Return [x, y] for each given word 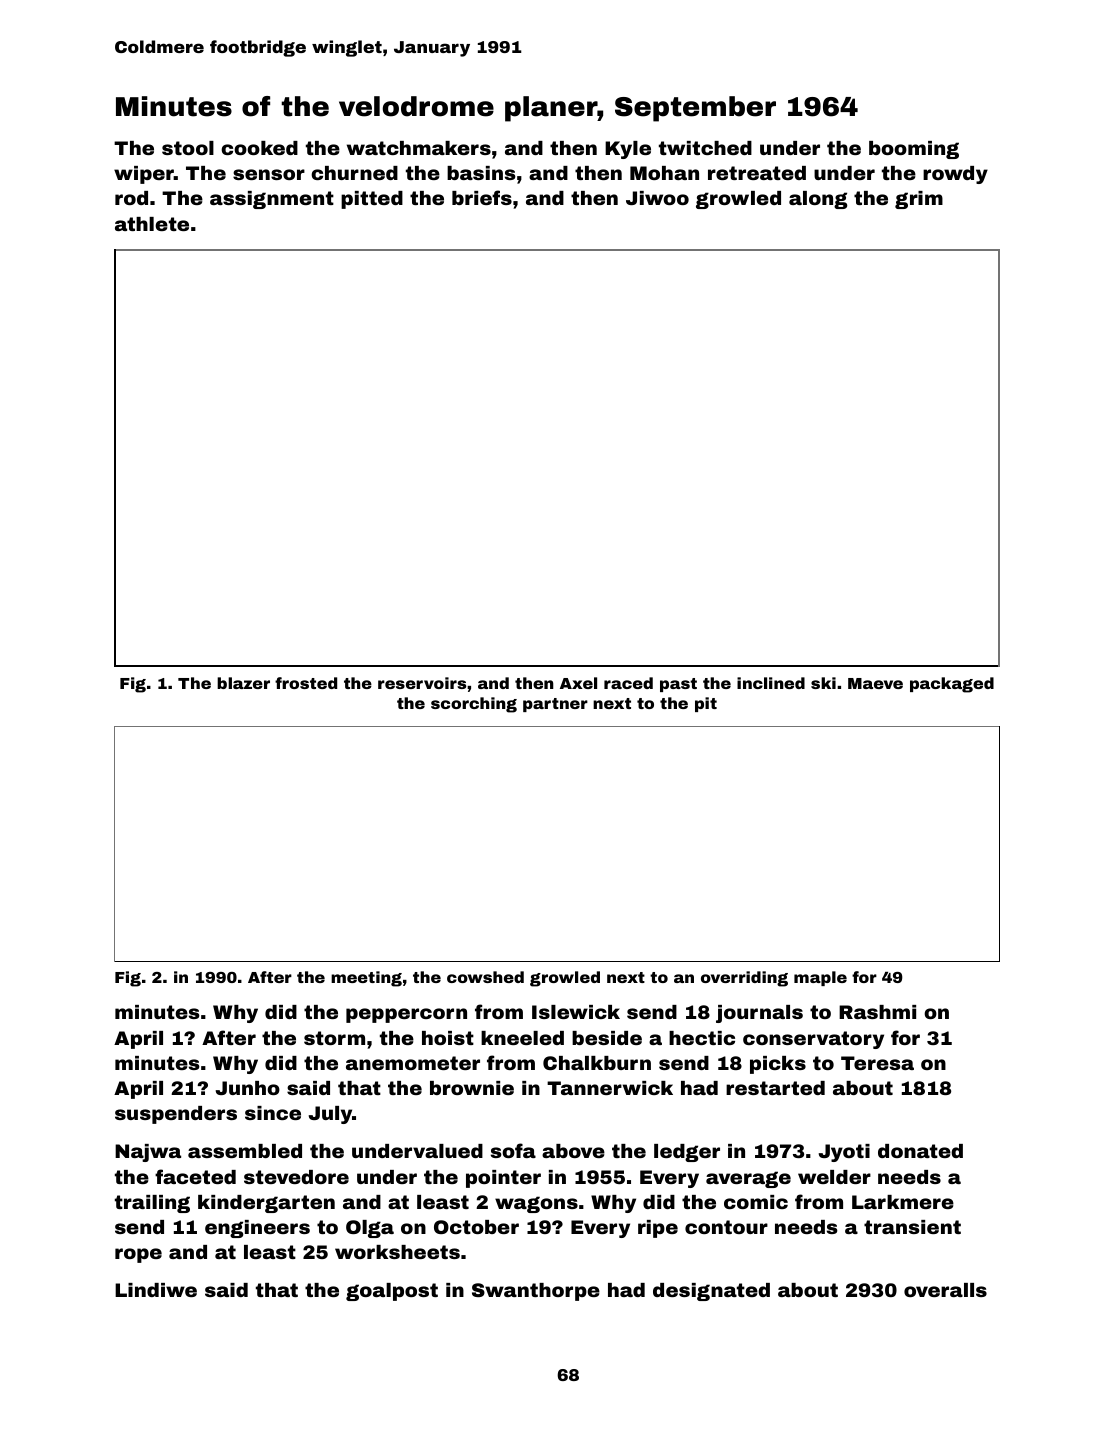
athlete [152, 224]
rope [138, 1255]
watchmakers [419, 148]
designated [711, 1292]
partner [555, 705]
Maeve [875, 683]
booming [914, 150]
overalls [945, 1290]
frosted [306, 683]
